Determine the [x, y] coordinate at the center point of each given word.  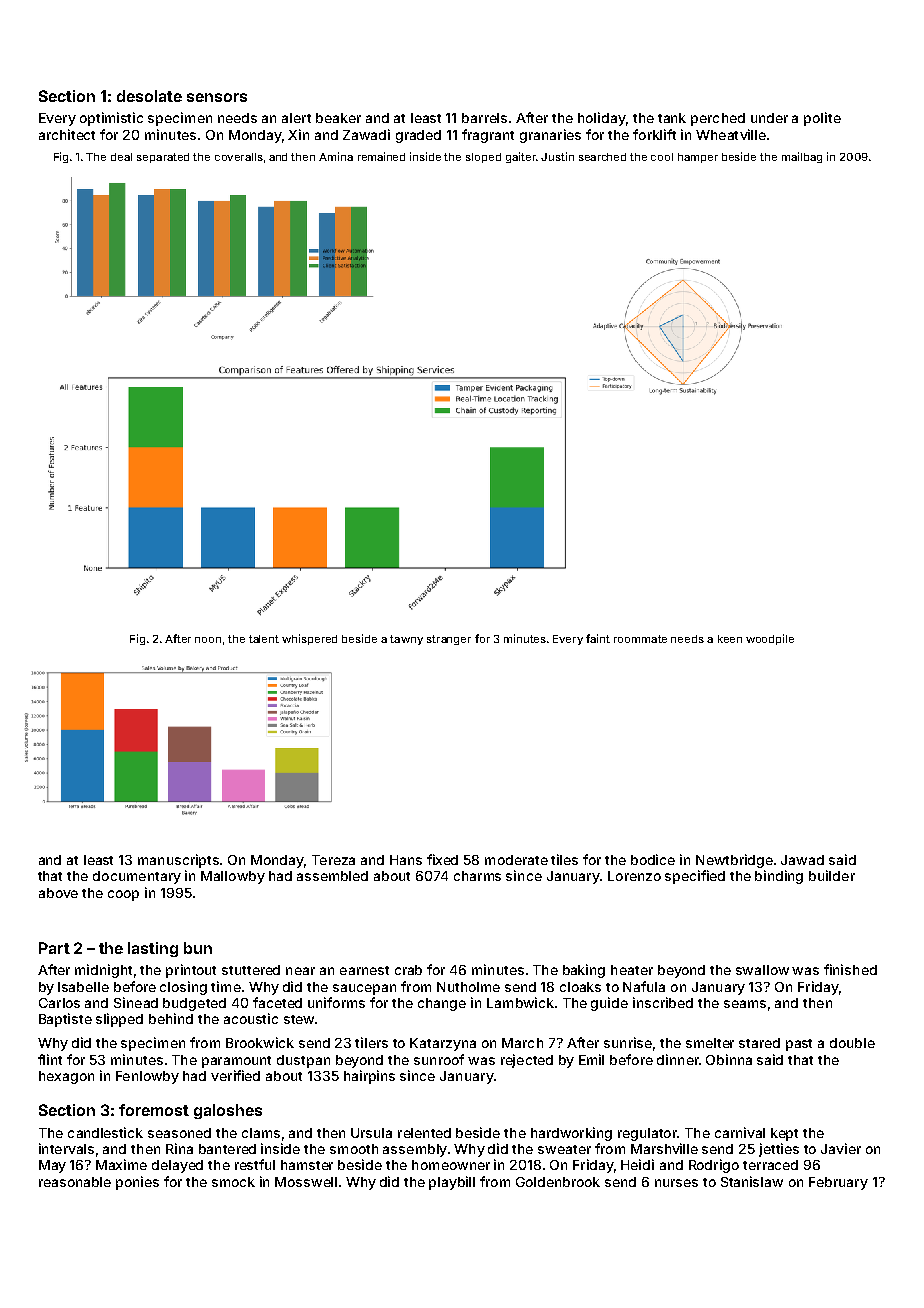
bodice [653, 859]
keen [730, 639]
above [58, 893]
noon [208, 640]
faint [598, 638]
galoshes [228, 1111]
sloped [483, 158]
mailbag [802, 157]
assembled [332, 876]
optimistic [111, 119]
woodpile [770, 639]
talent [264, 639]
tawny [406, 640]
